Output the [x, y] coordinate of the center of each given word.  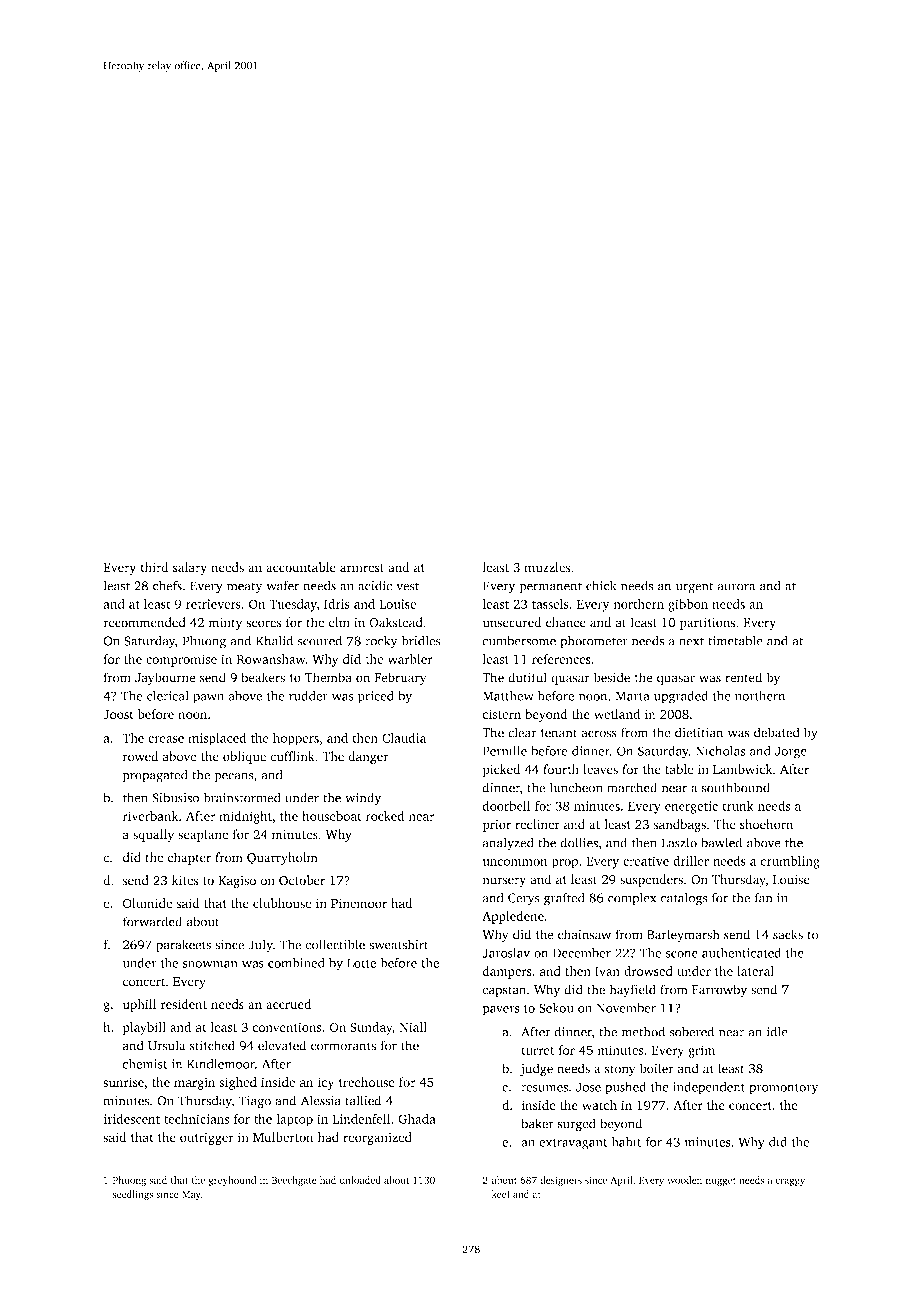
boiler [657, 1068]
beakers [263, 677]
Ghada [417, 1119]
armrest [362, 568]
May [191, 1195]
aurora [736, 587]
